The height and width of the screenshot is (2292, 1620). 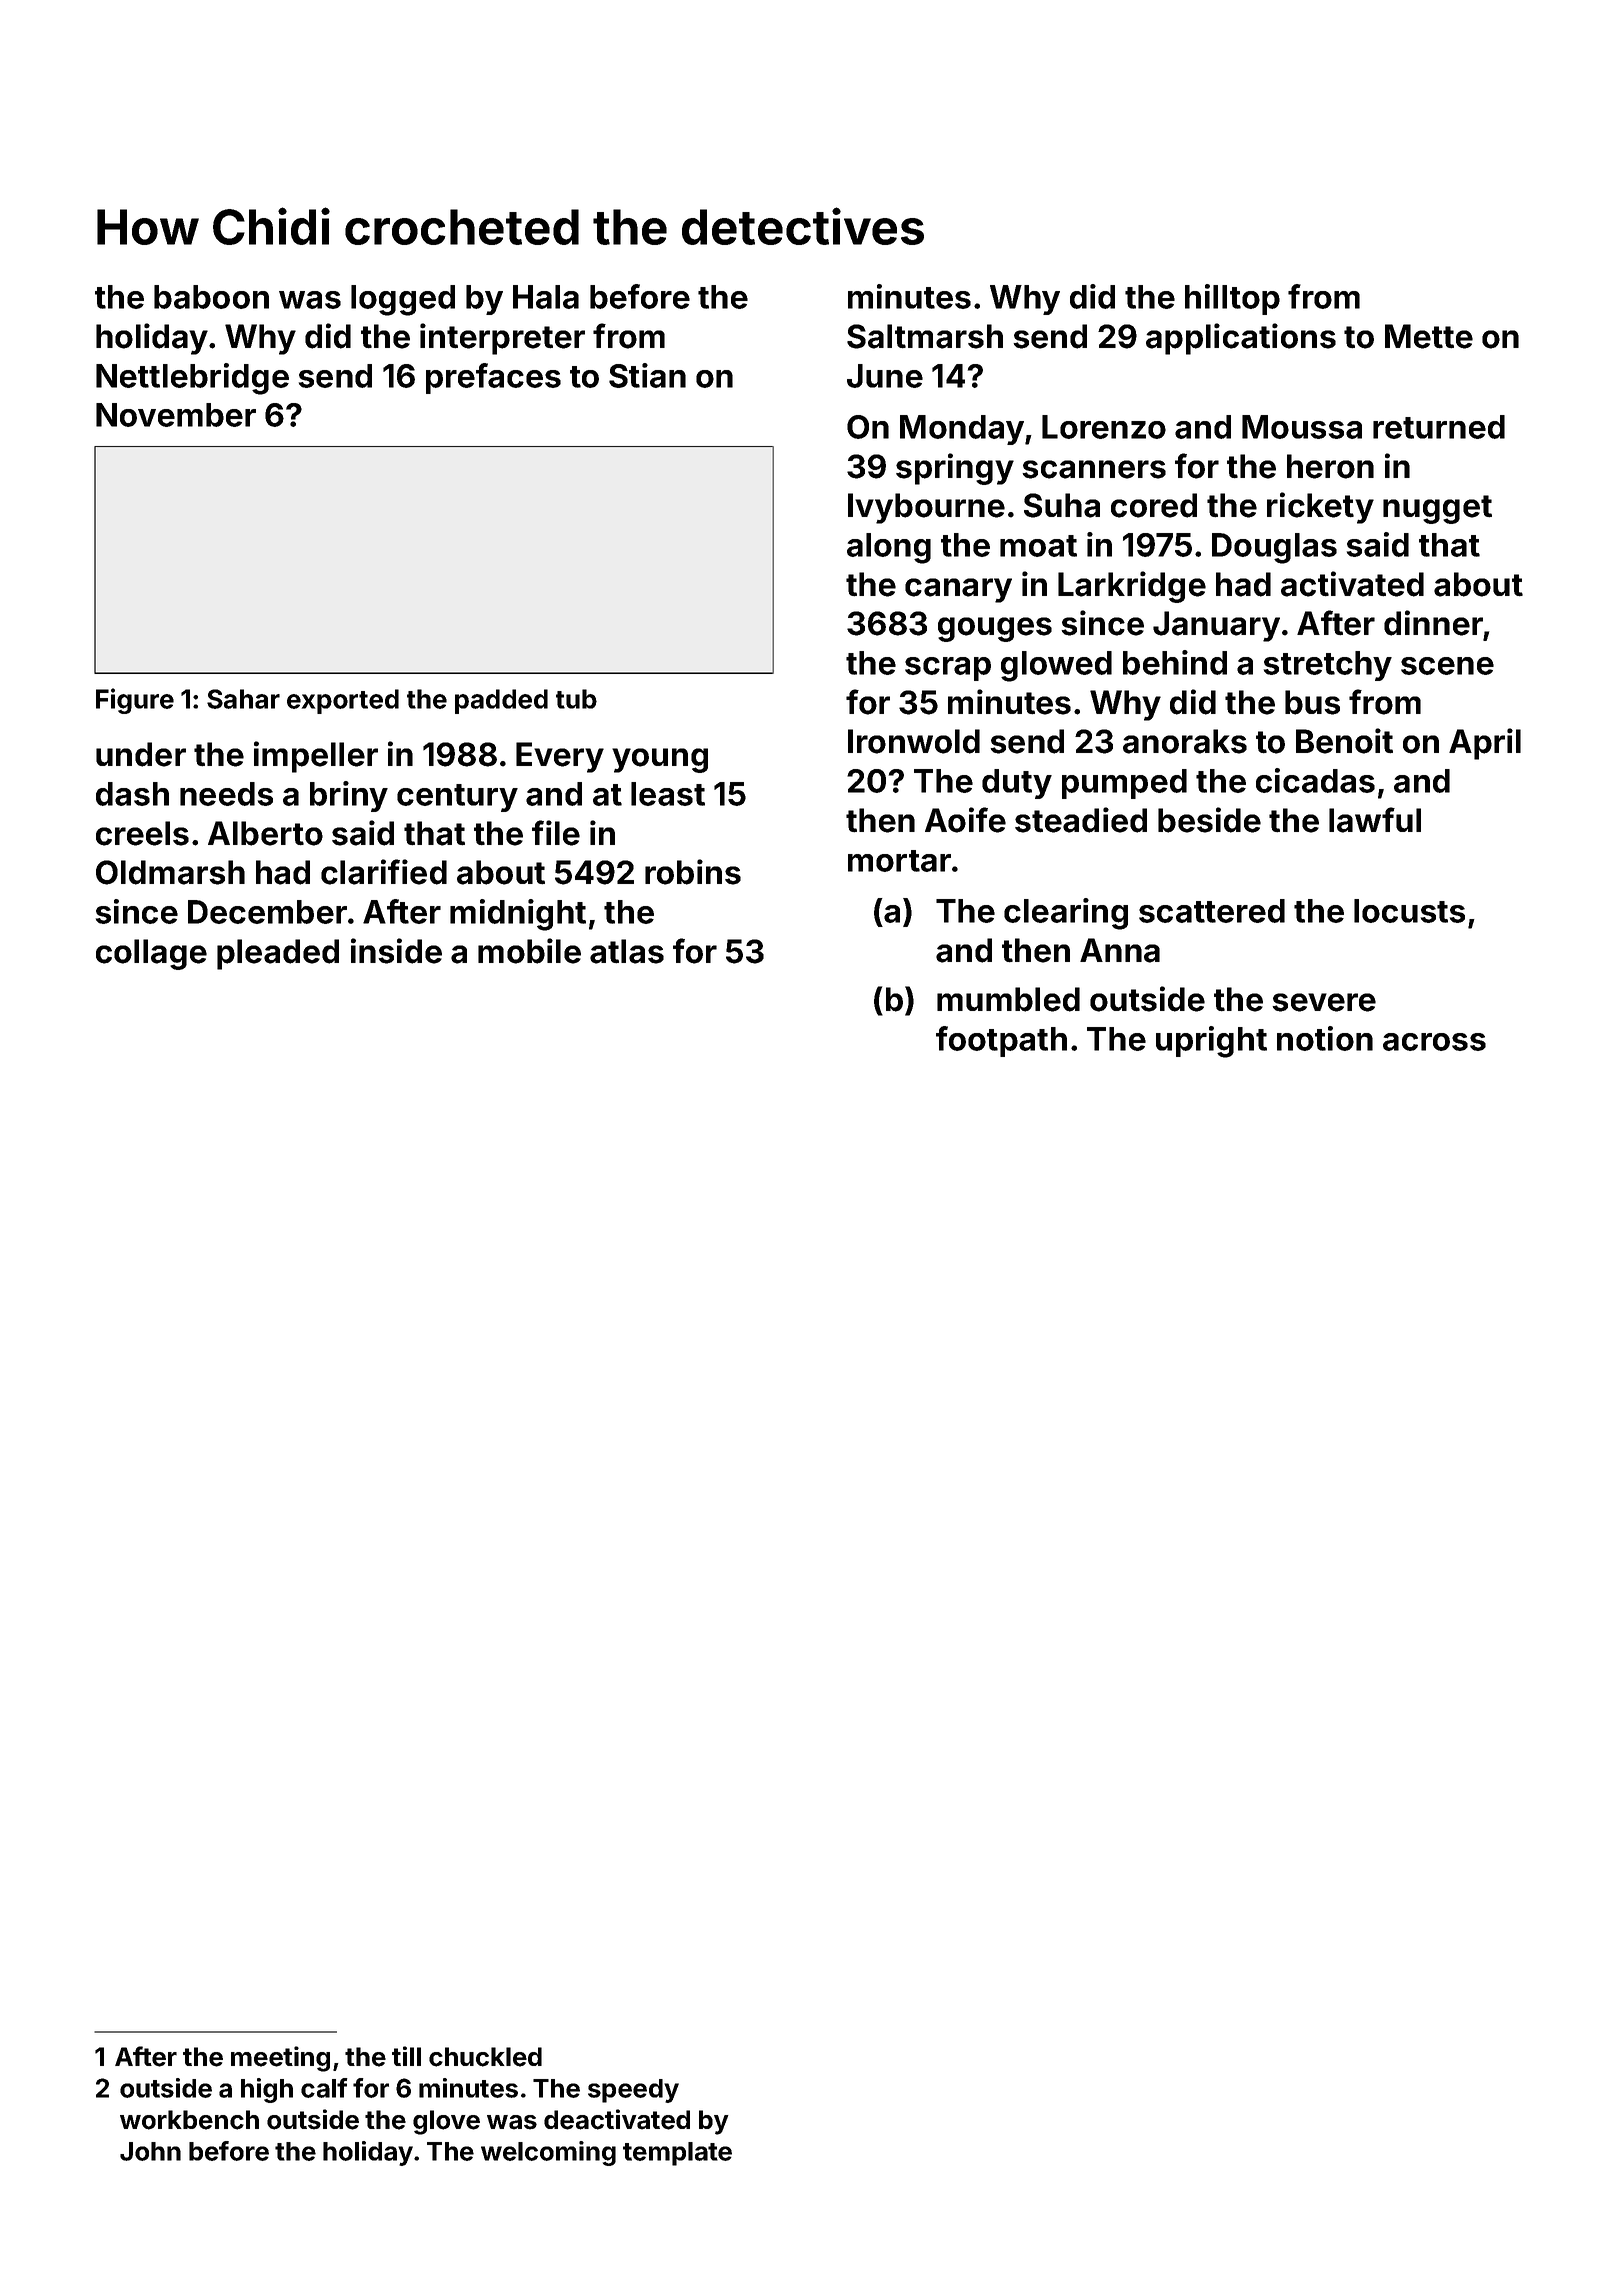 What do you see at coordinates (576, 699) in the screenshot?
I see `tub` at bounding box center [576, 699].
